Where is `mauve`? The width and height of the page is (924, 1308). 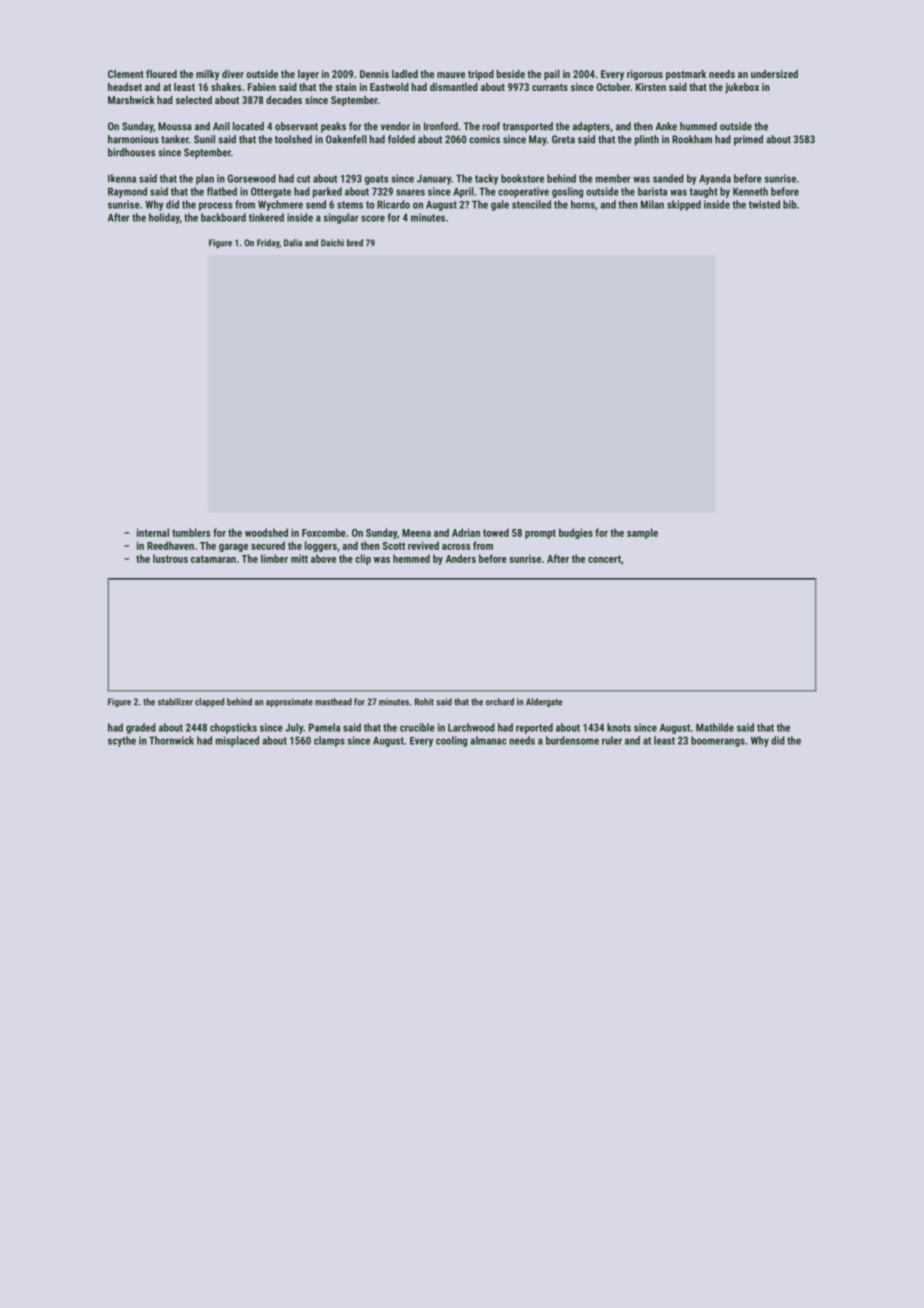 mauve is located at coordinates (451, 75).
